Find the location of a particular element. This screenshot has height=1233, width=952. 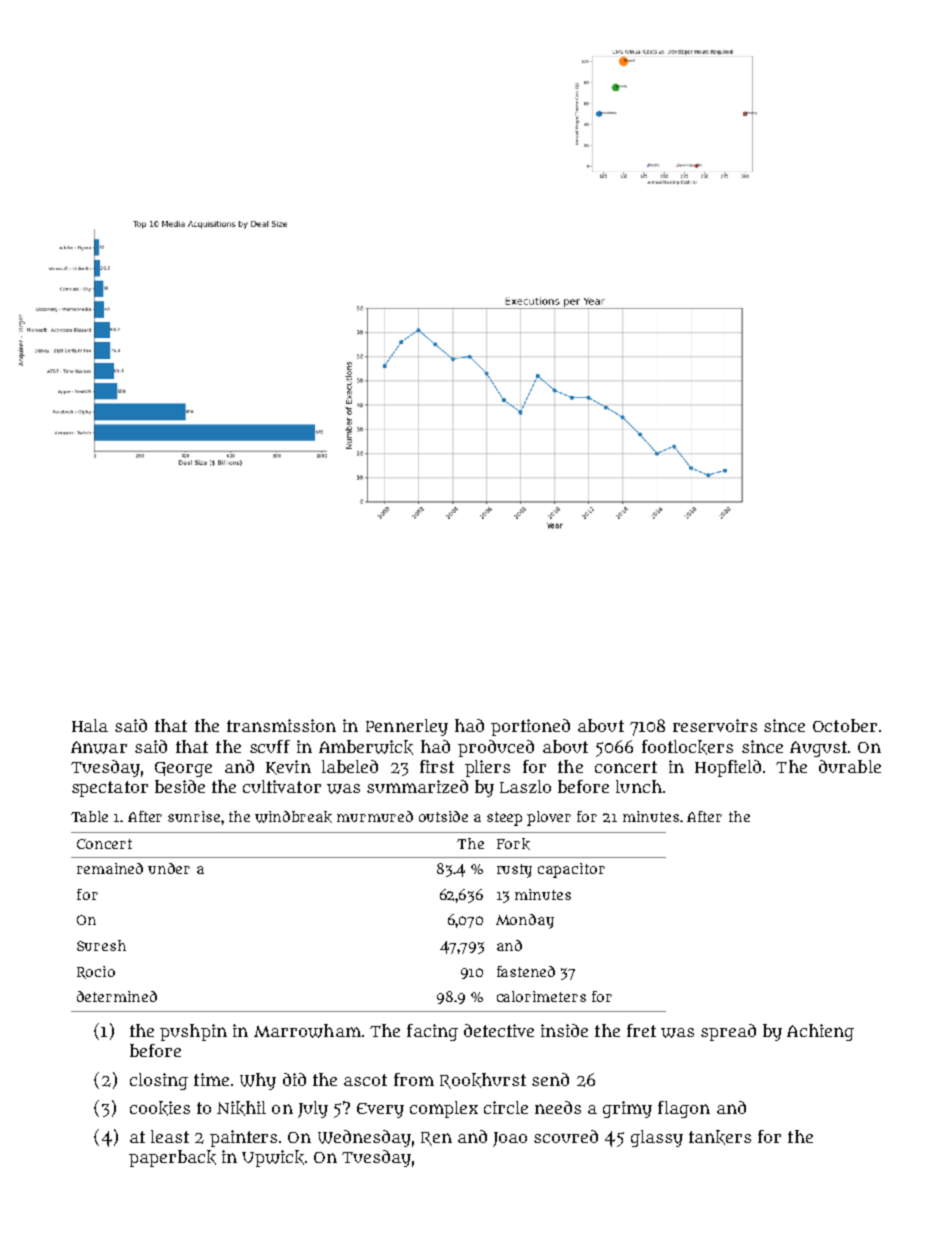

lunch is located at coordinates (639, 786).
